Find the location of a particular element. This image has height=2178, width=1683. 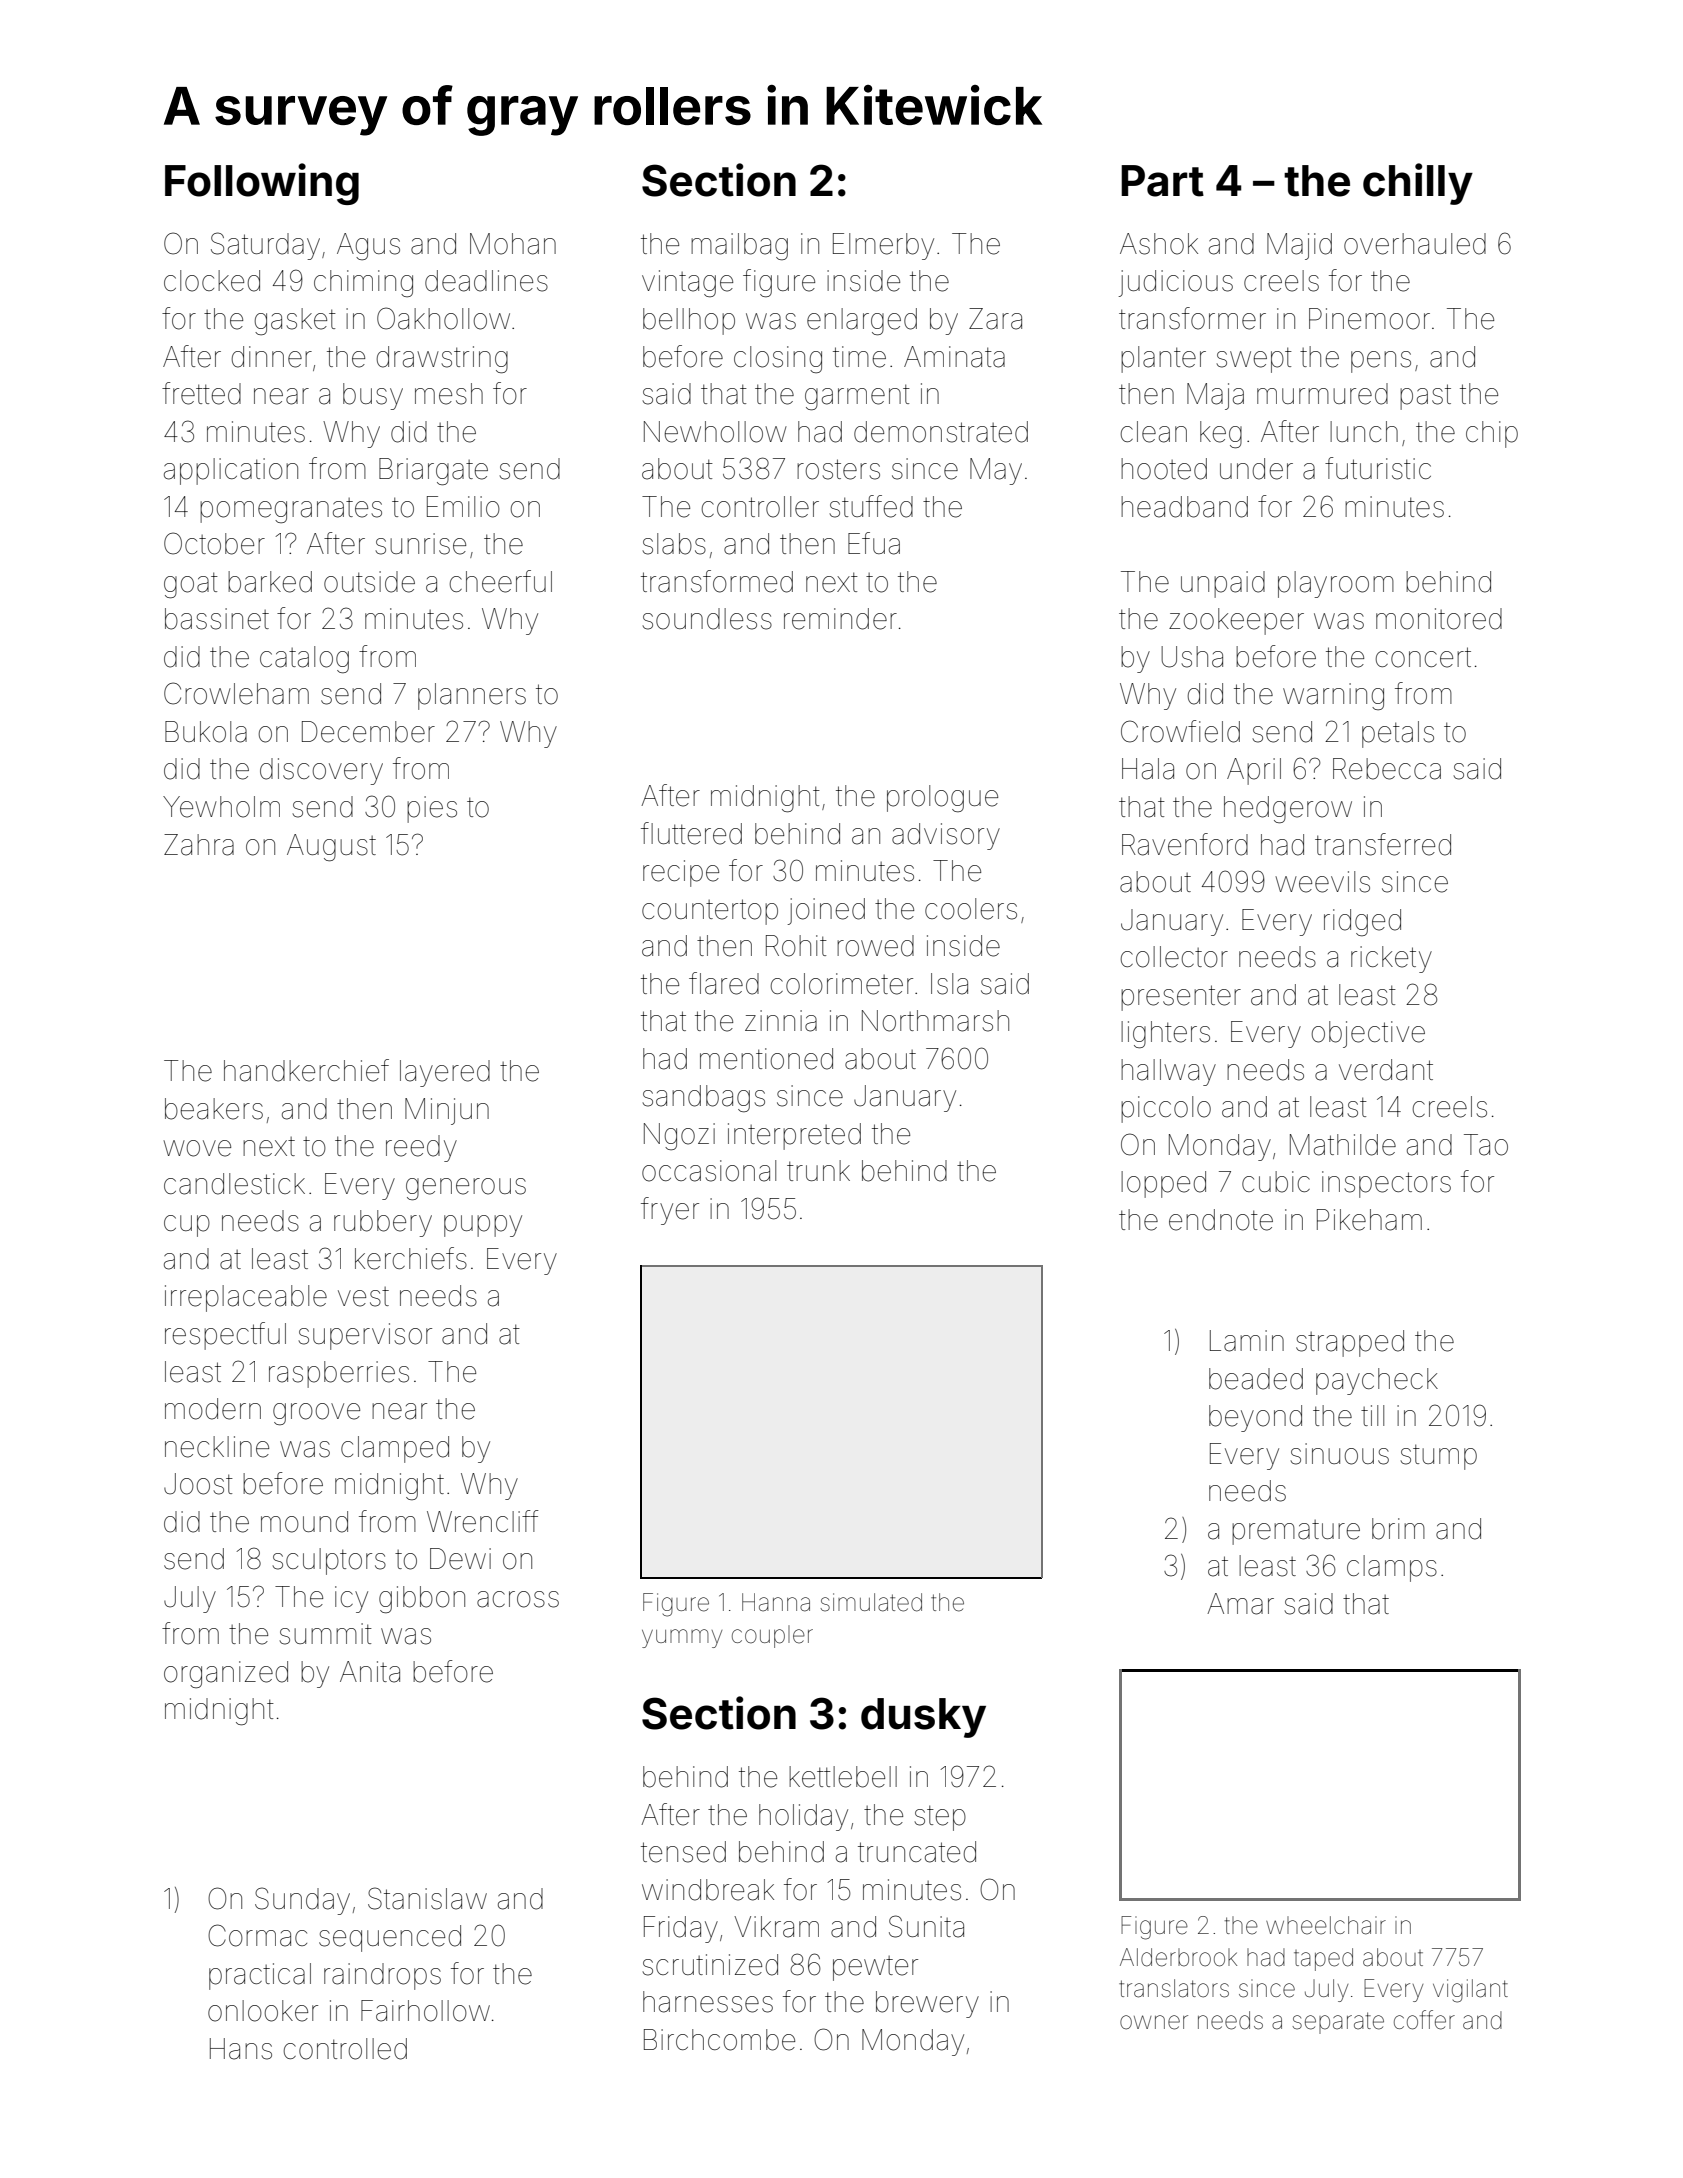

coffer is located at coordinates (1424, 2020).
